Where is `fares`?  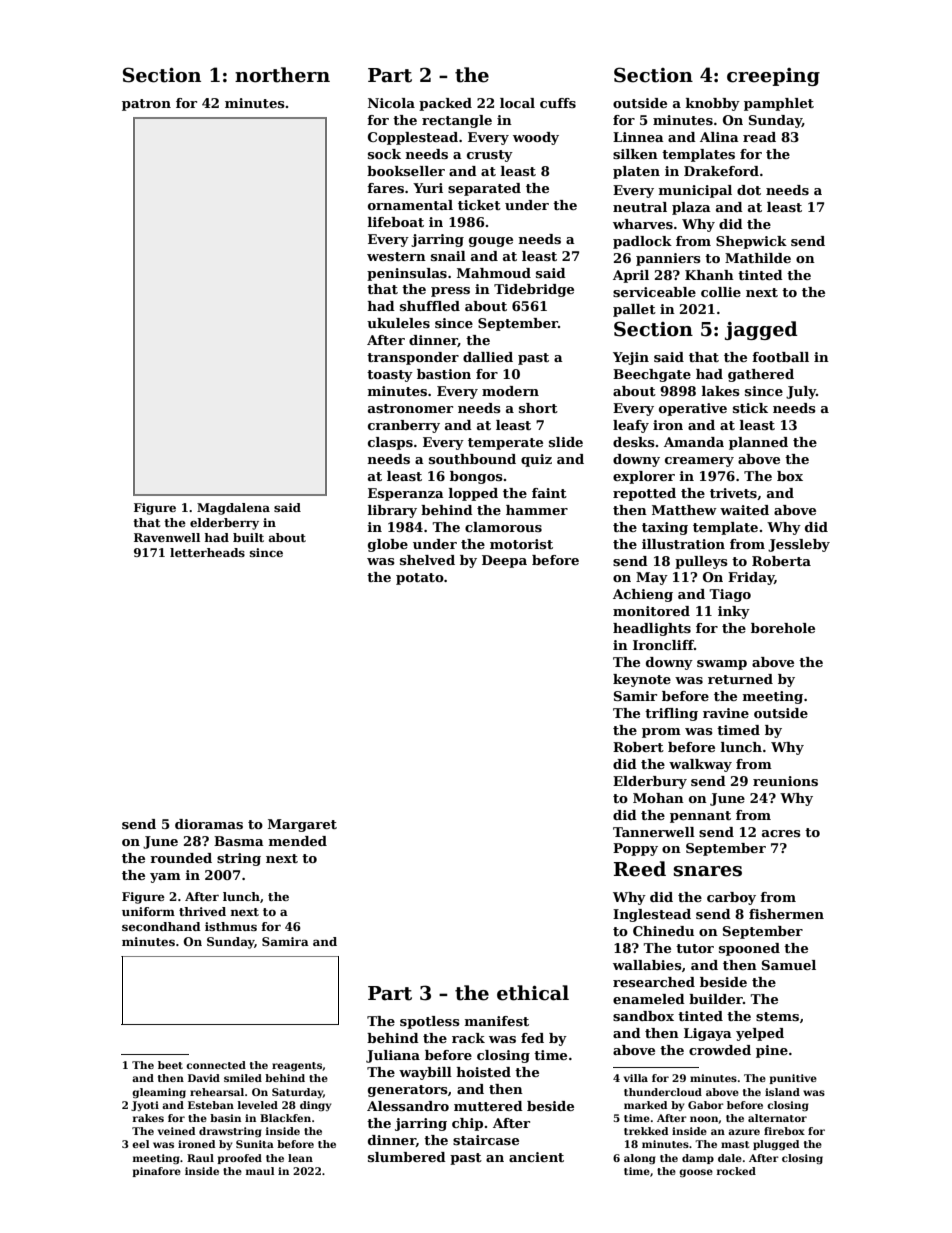 fares is located at coordinates (385, 188).
